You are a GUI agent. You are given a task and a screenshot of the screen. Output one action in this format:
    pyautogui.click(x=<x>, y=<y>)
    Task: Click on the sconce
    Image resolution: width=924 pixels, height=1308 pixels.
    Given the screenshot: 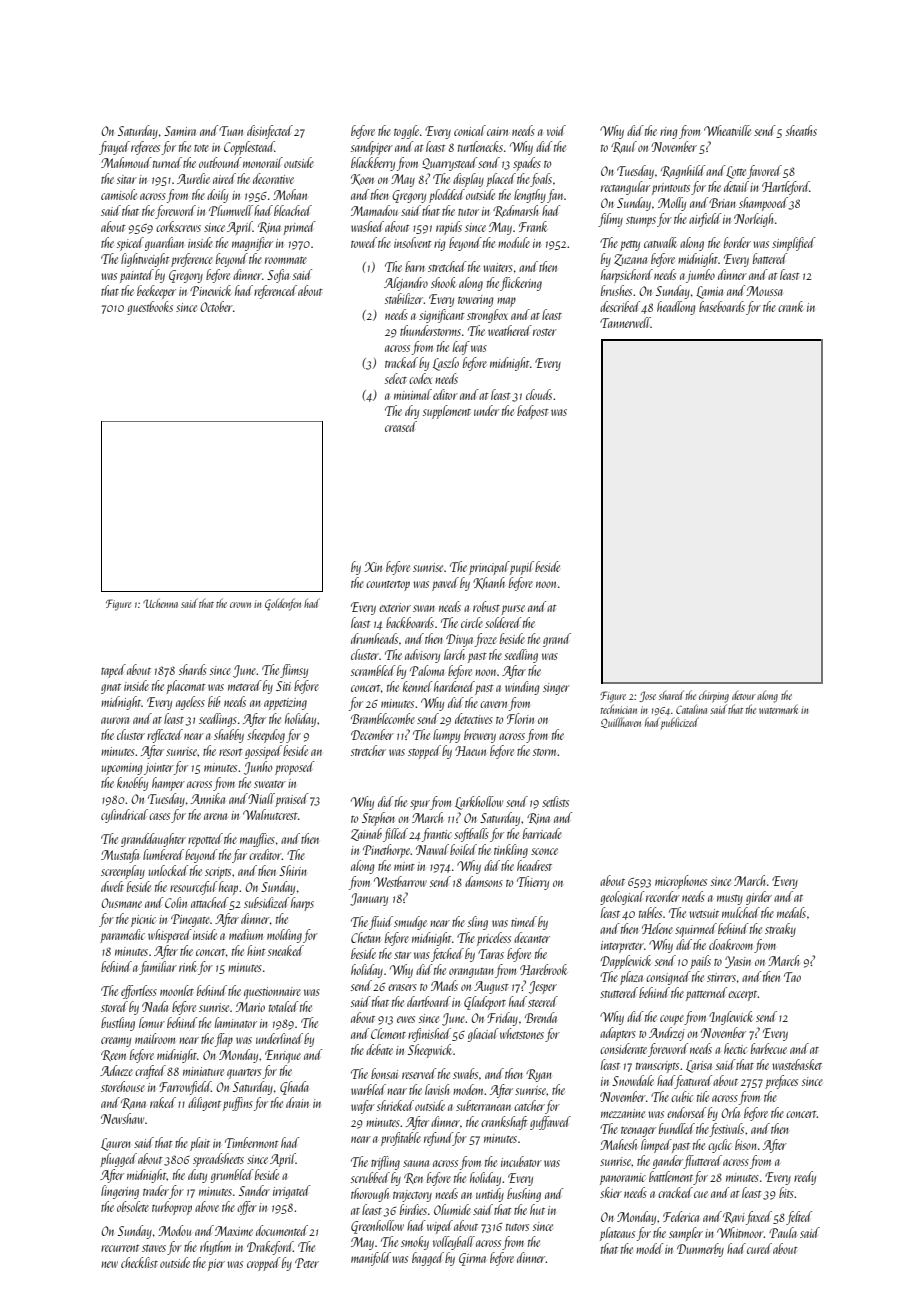 What is the action you would take?
    pyautogui.click(x=544, y=851)
